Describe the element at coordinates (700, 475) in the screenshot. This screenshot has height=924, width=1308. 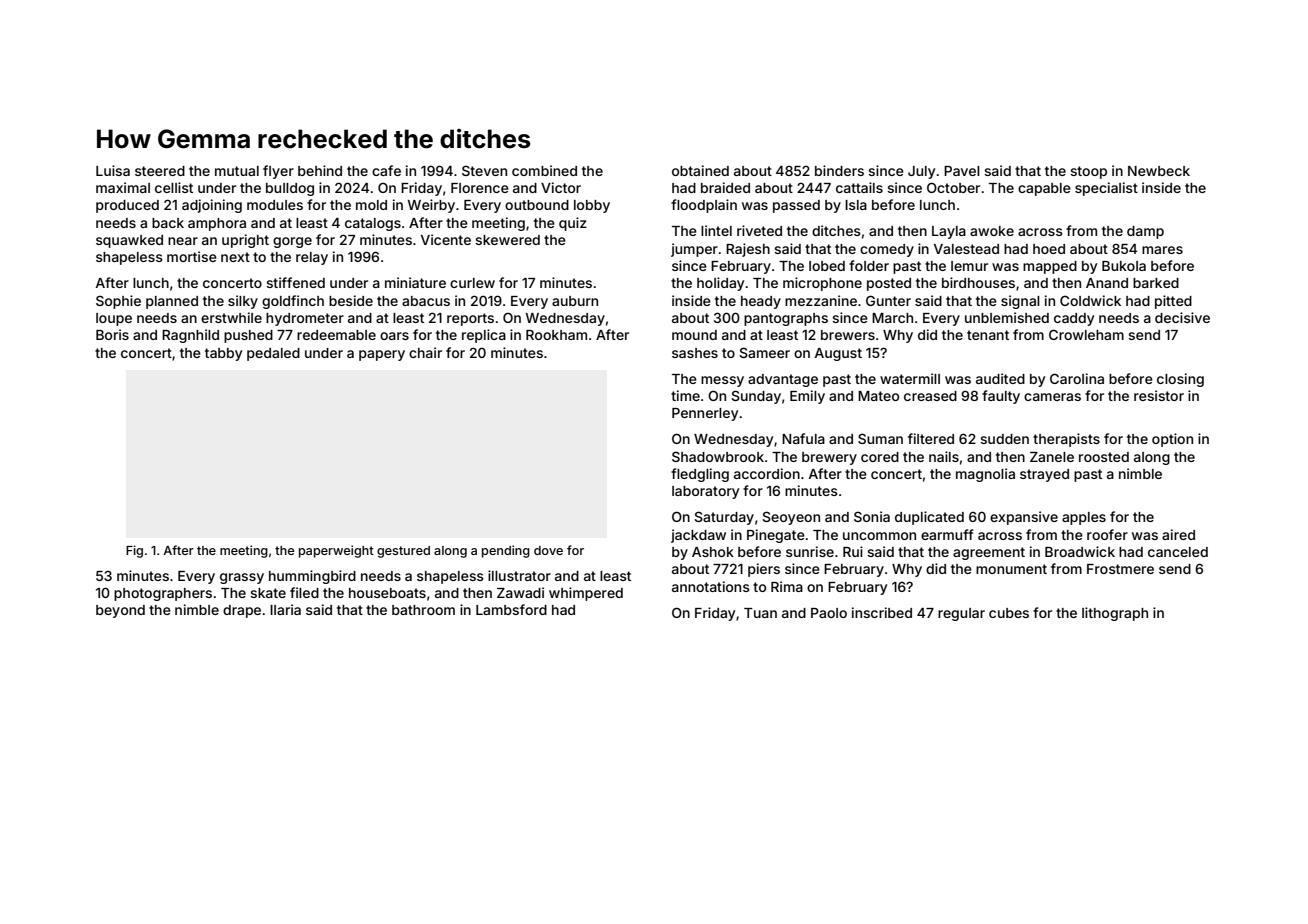
I see `fledgling` at that location.
